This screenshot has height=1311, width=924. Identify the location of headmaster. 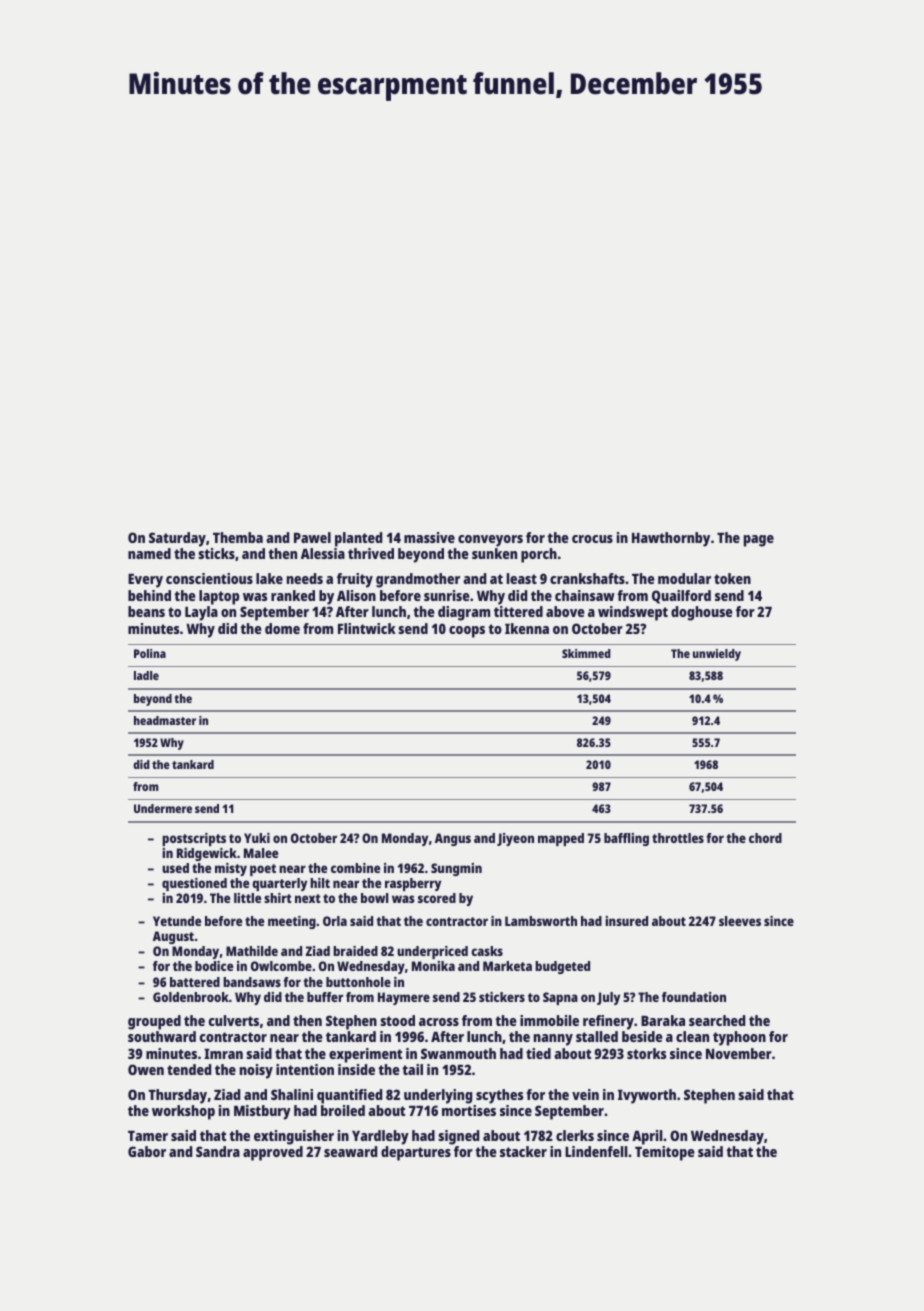
(165, 720).
